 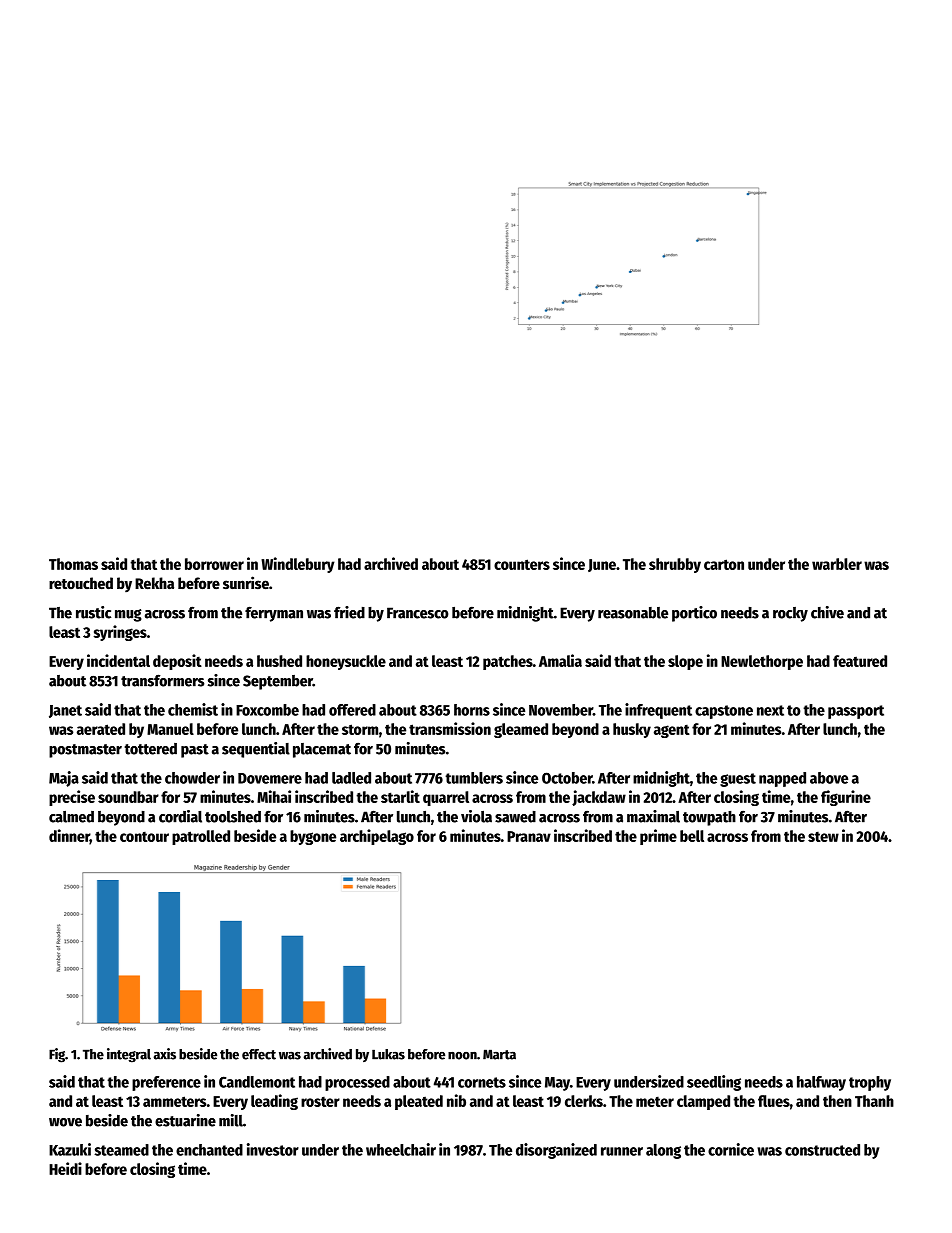 What do you see at coordinates (633, 613) in the image?
I see `reasonable` at bounding box center [633, 613].
